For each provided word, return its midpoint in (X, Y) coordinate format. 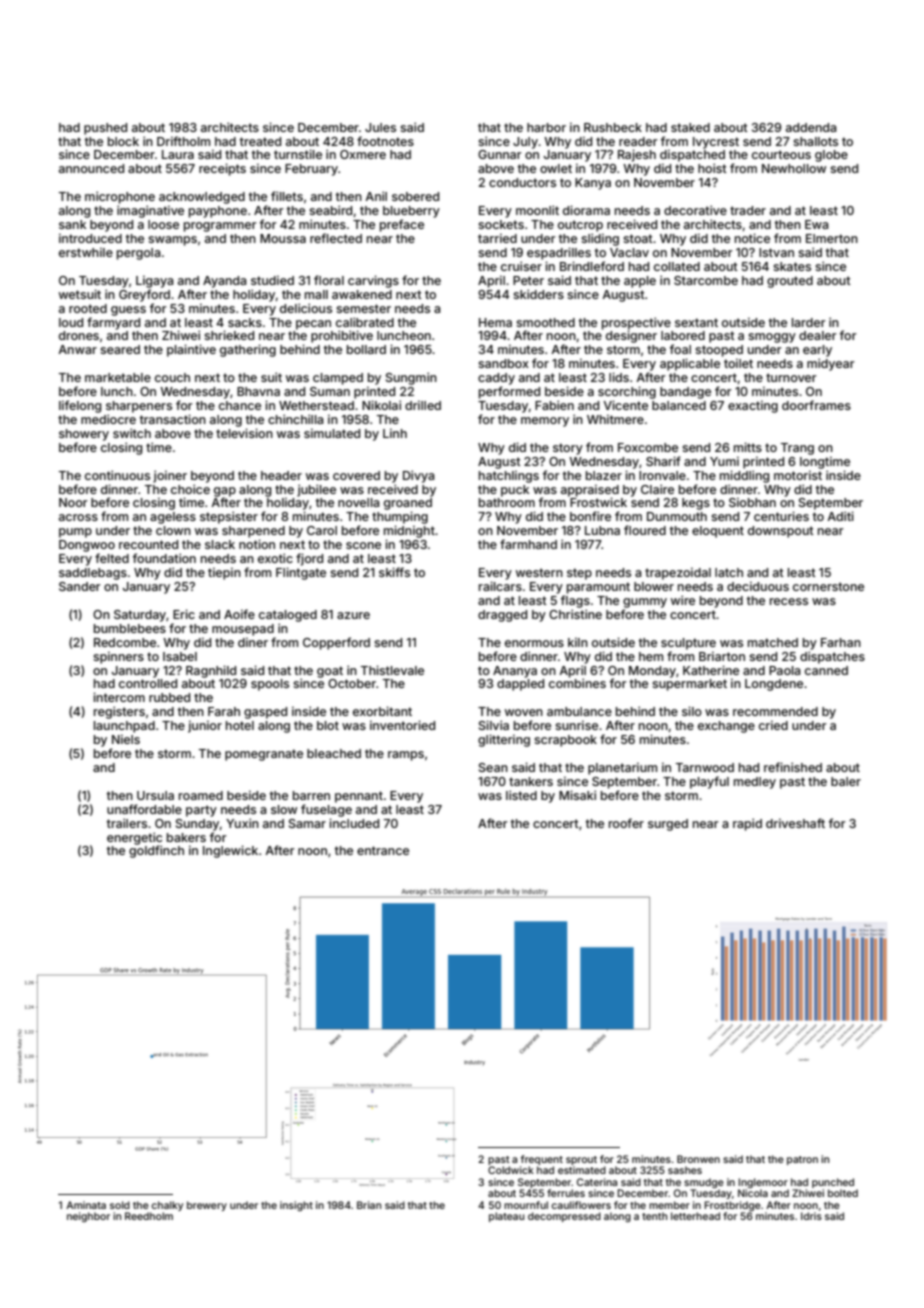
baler (846, 781)
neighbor (88, 1217)
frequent (542, 1160)
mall (316, 294)
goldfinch (156, 851)
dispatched (692, 155)
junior (205, 726)
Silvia (494, 725)
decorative (695, 210)
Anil (376, 196)
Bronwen (698, 1159)
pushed (105, 129)
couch (172, 377)
